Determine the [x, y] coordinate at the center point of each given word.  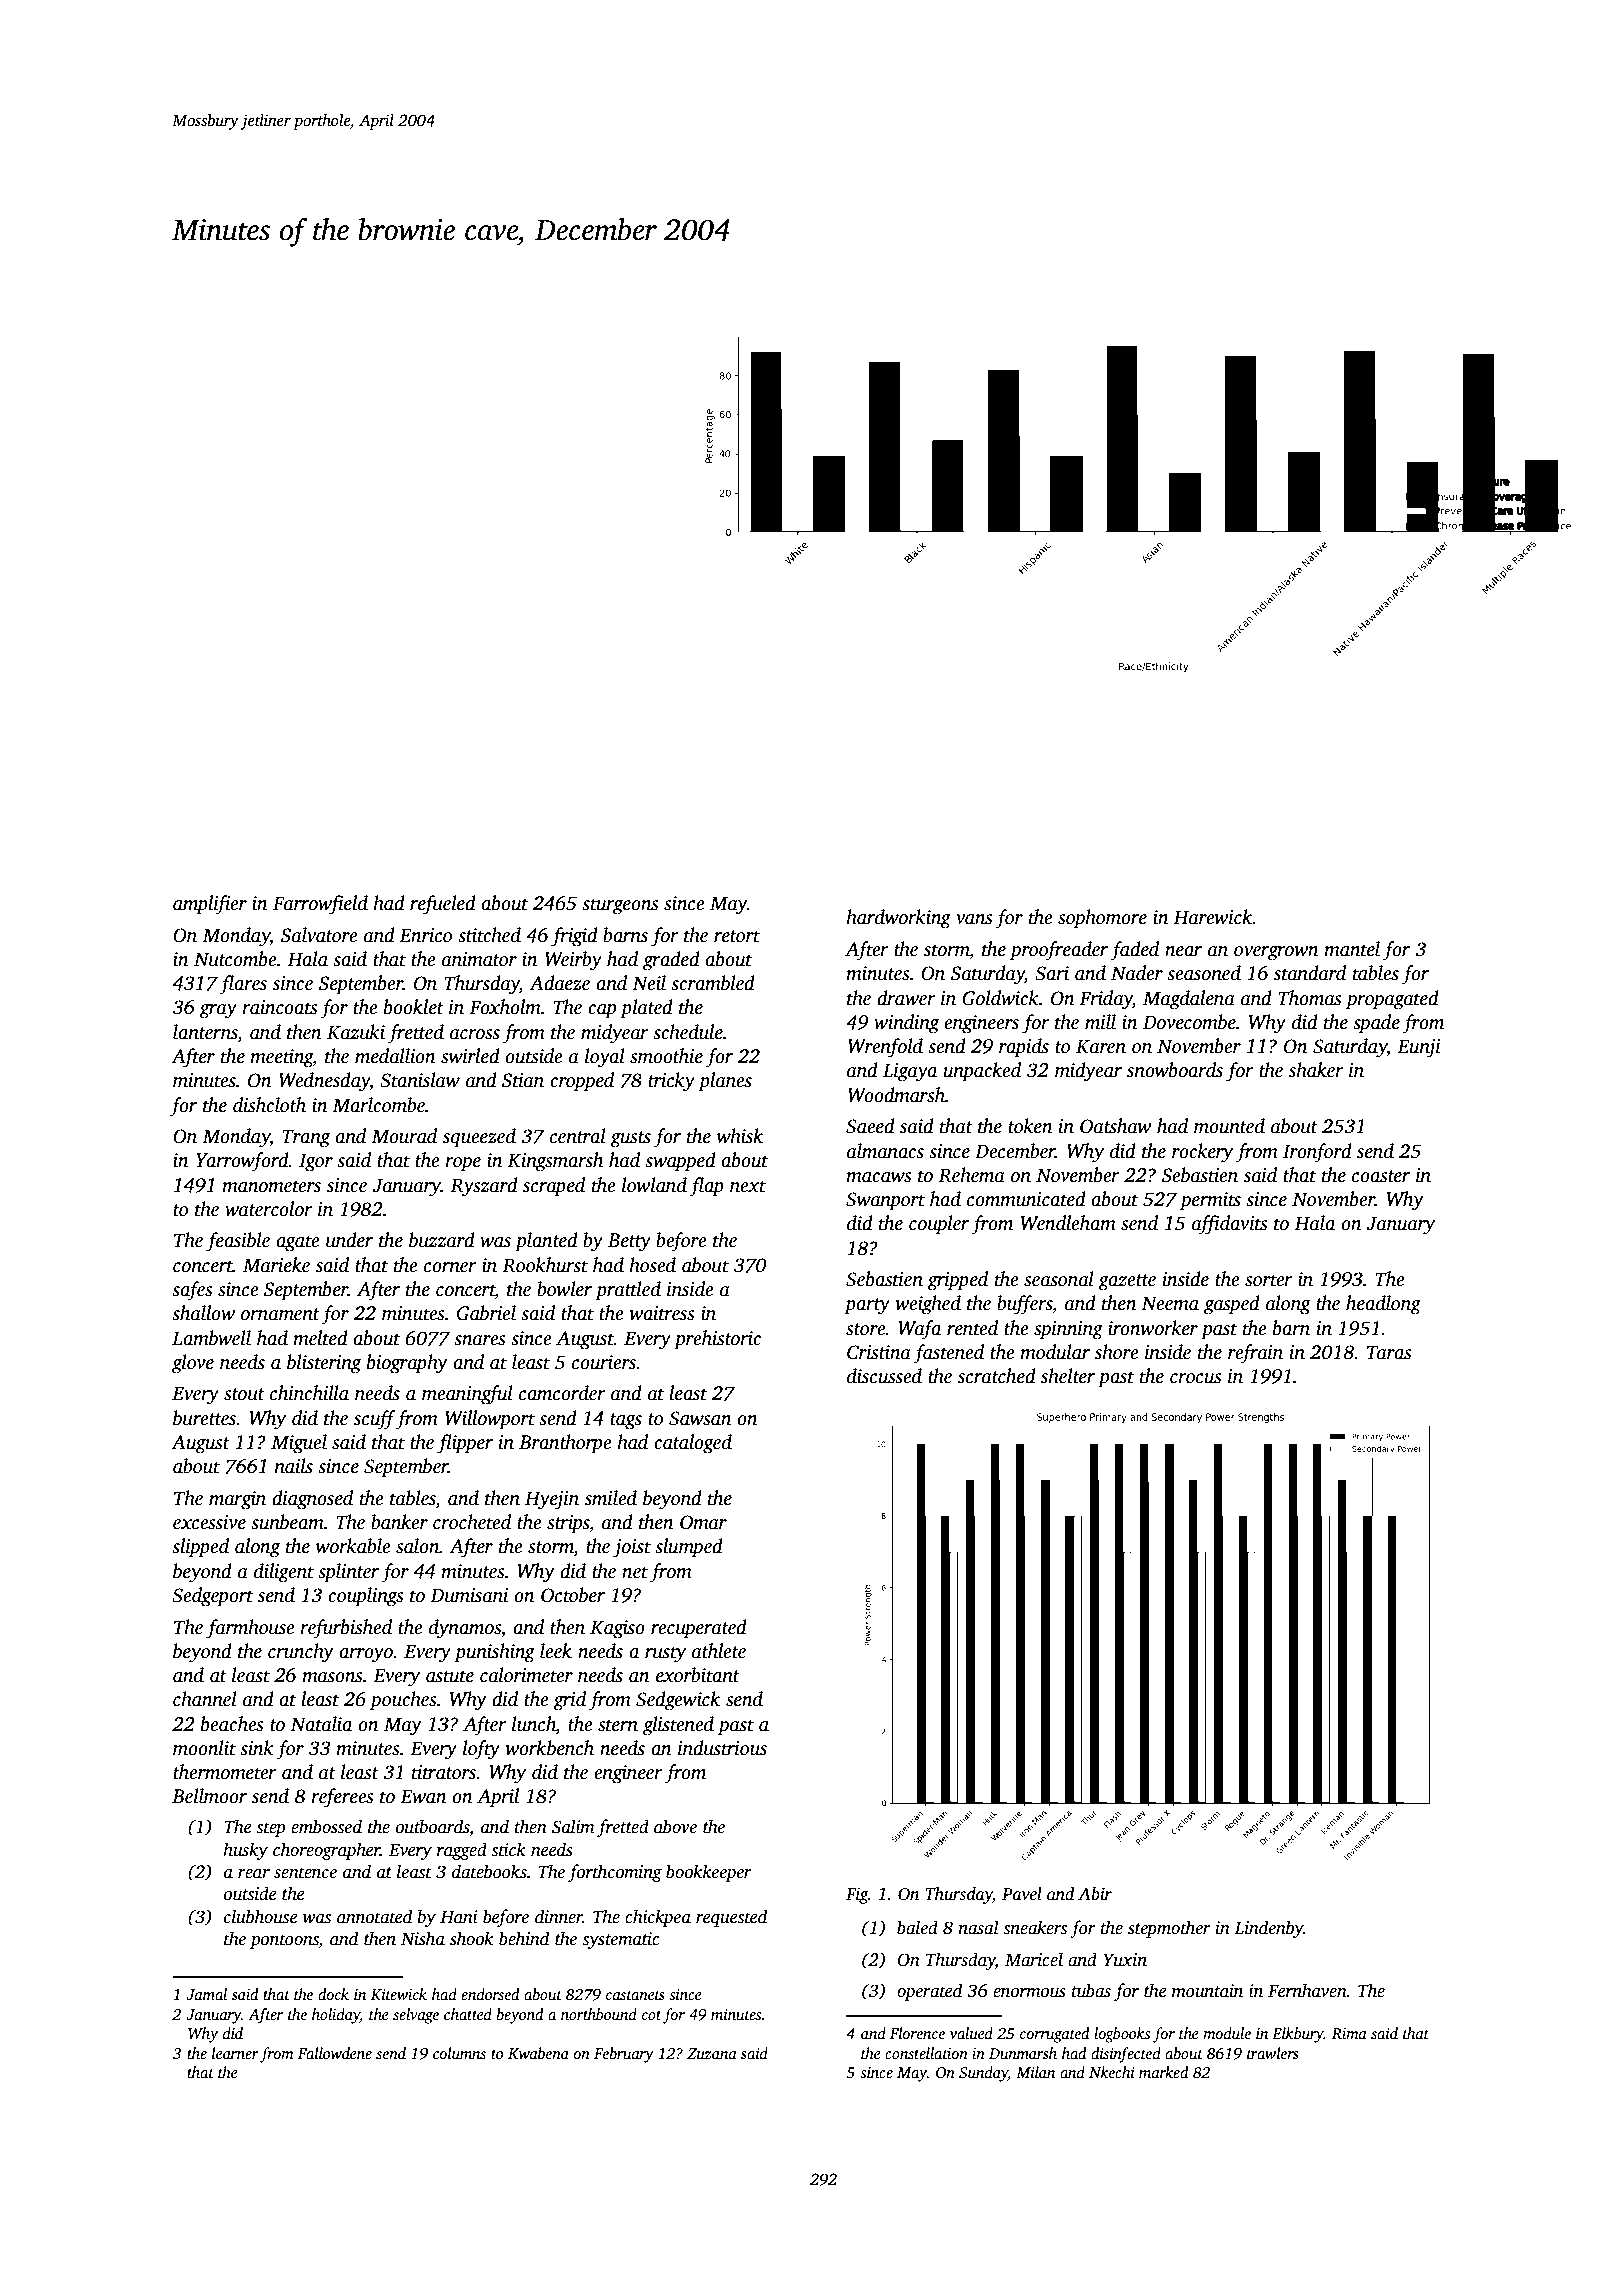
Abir [1095, 1894]
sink [257, 1748]
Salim [573, 1826]
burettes [205, 1418]
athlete [719, 1651]
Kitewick [399, 1994]
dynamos [465, 1629]
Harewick [1212, 917]
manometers [271, 1186]
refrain [1255, 1354]
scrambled [713, 983]
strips [568, 1524]
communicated [1026, 1199]
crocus [1196, 1378]
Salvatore [319, 935]
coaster [1381, 1176]
